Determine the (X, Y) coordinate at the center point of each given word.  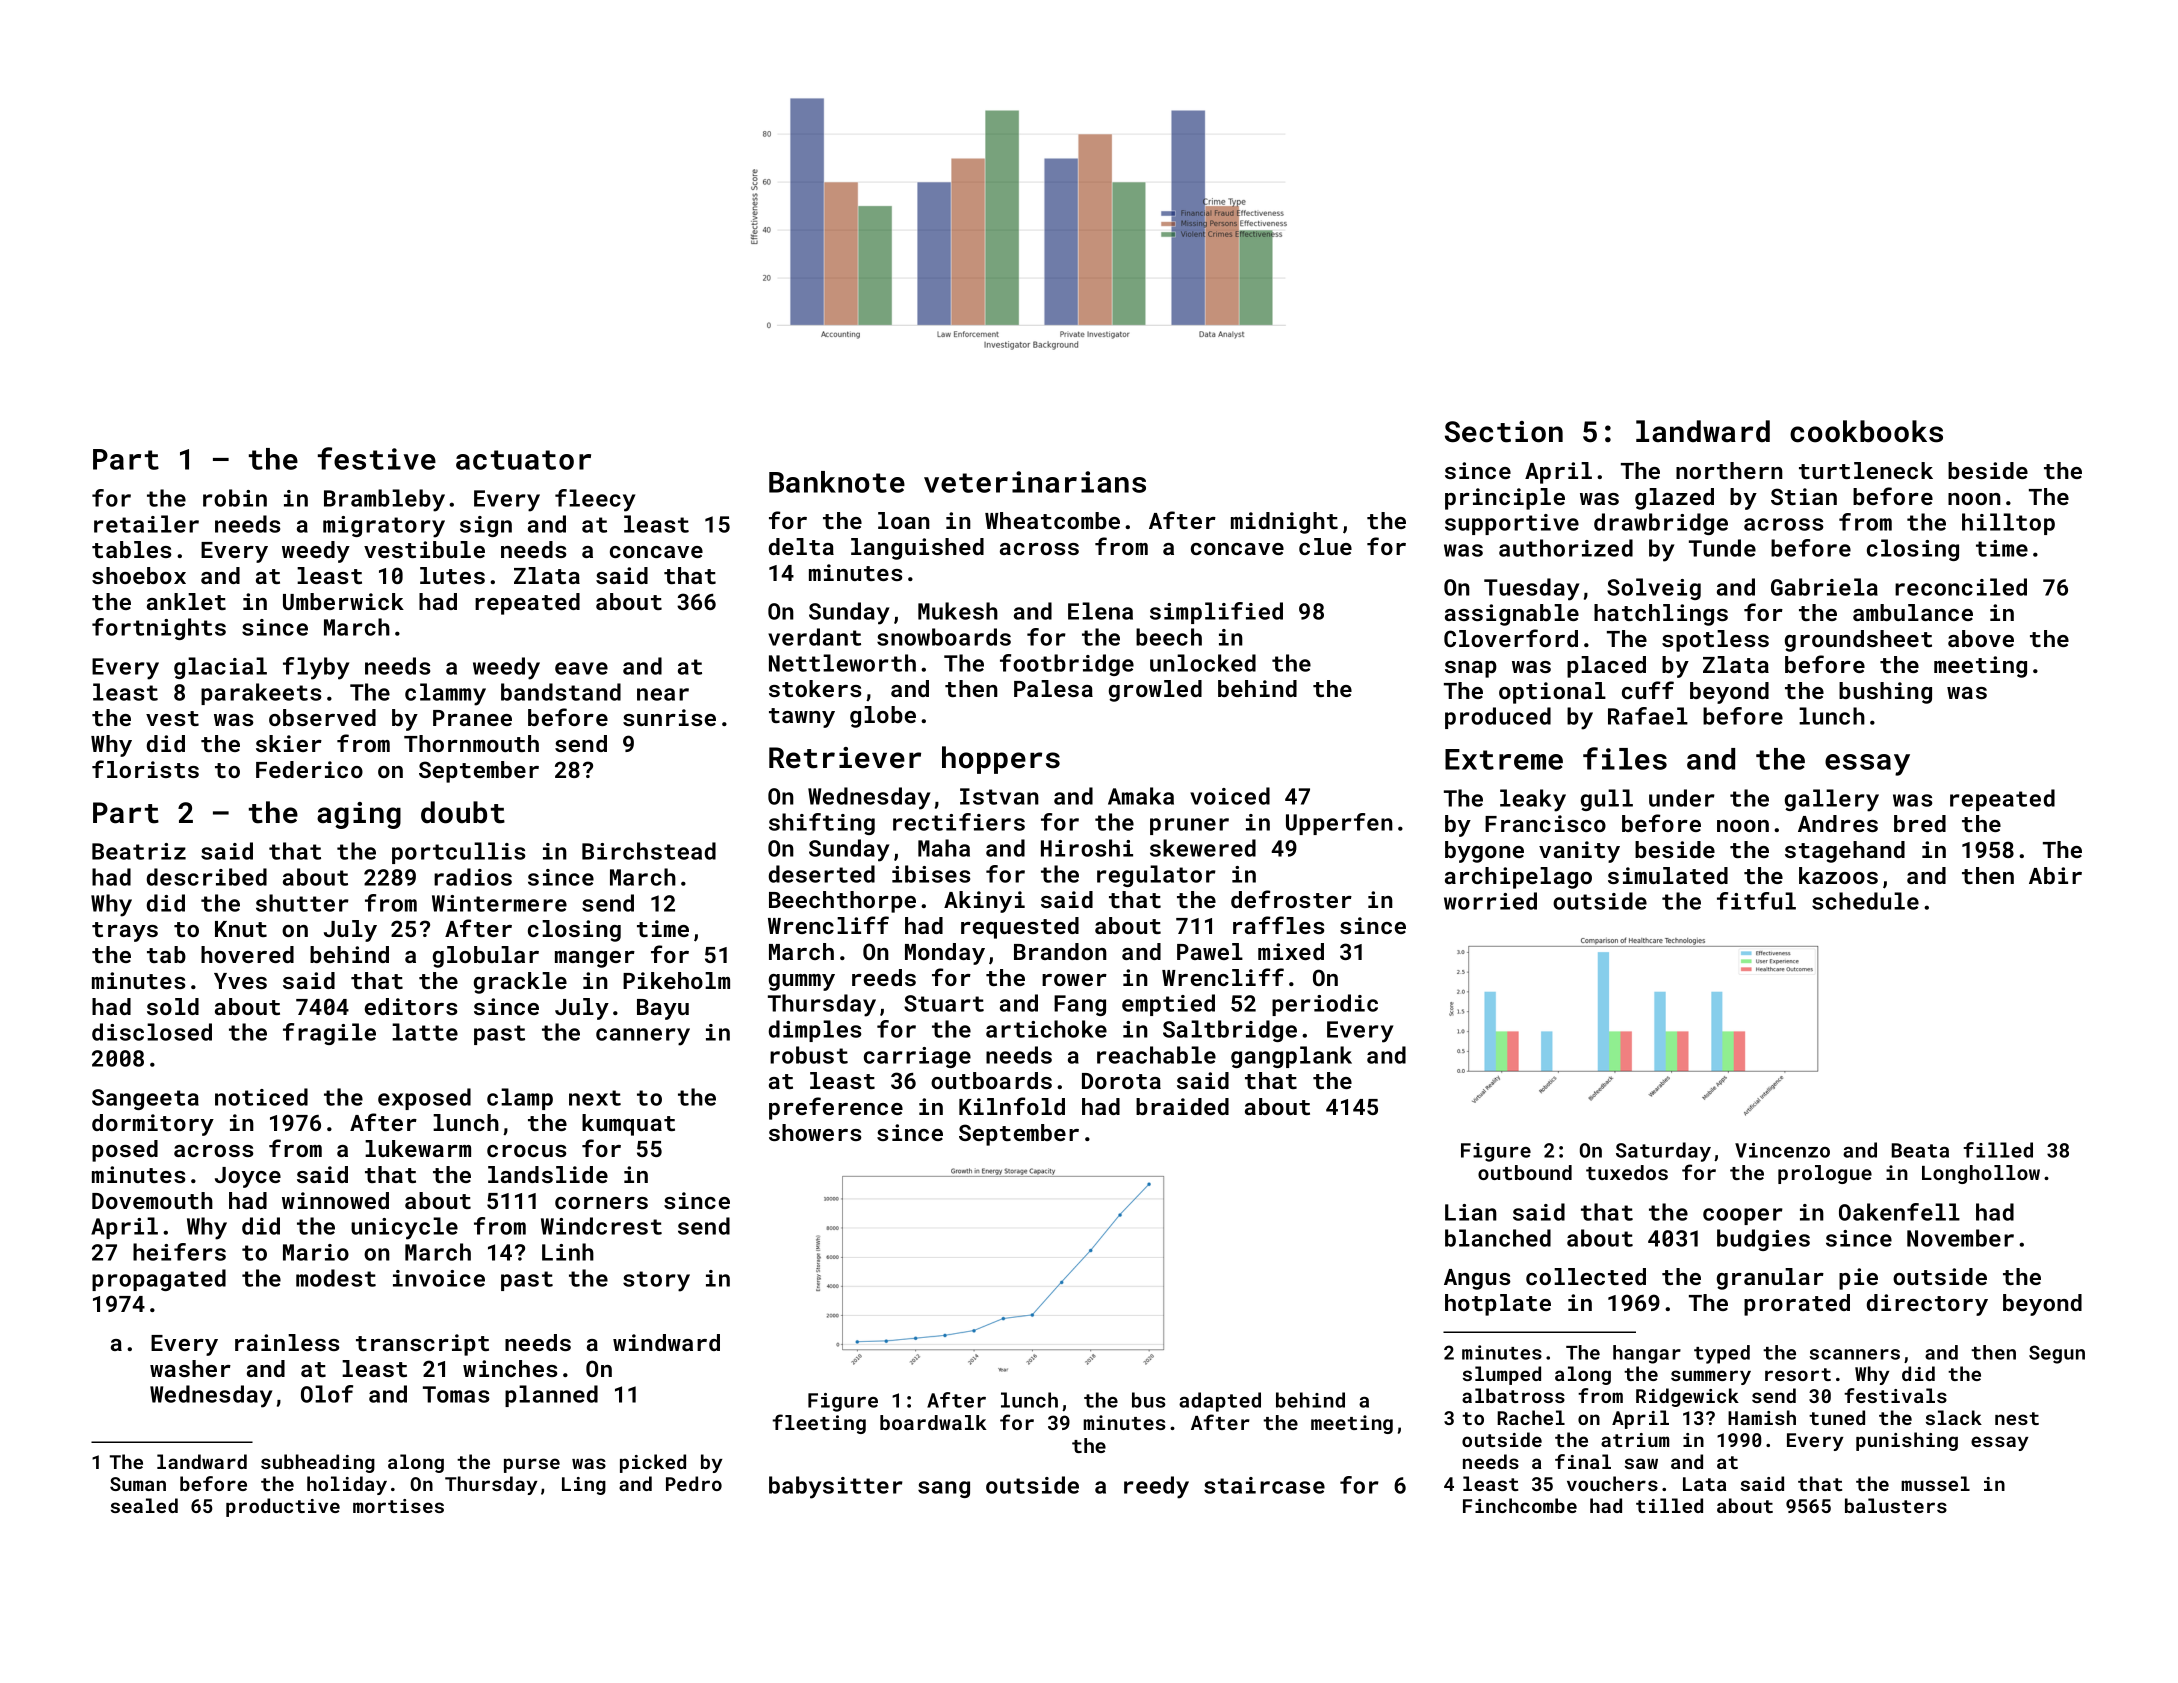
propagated (159, 1280)
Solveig (1654, 589)
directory (1927, 1305)
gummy (802, 982)
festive (377, 458)
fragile (329, 1034)
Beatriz (139, 851)
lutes (452, 575)
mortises (398, 1506)
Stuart (944, 1003)
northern (1729, 470)
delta (801, 546)
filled (1998, 1150)
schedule (1865, 901)
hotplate (1498, 1305)
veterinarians (1035, 482)
